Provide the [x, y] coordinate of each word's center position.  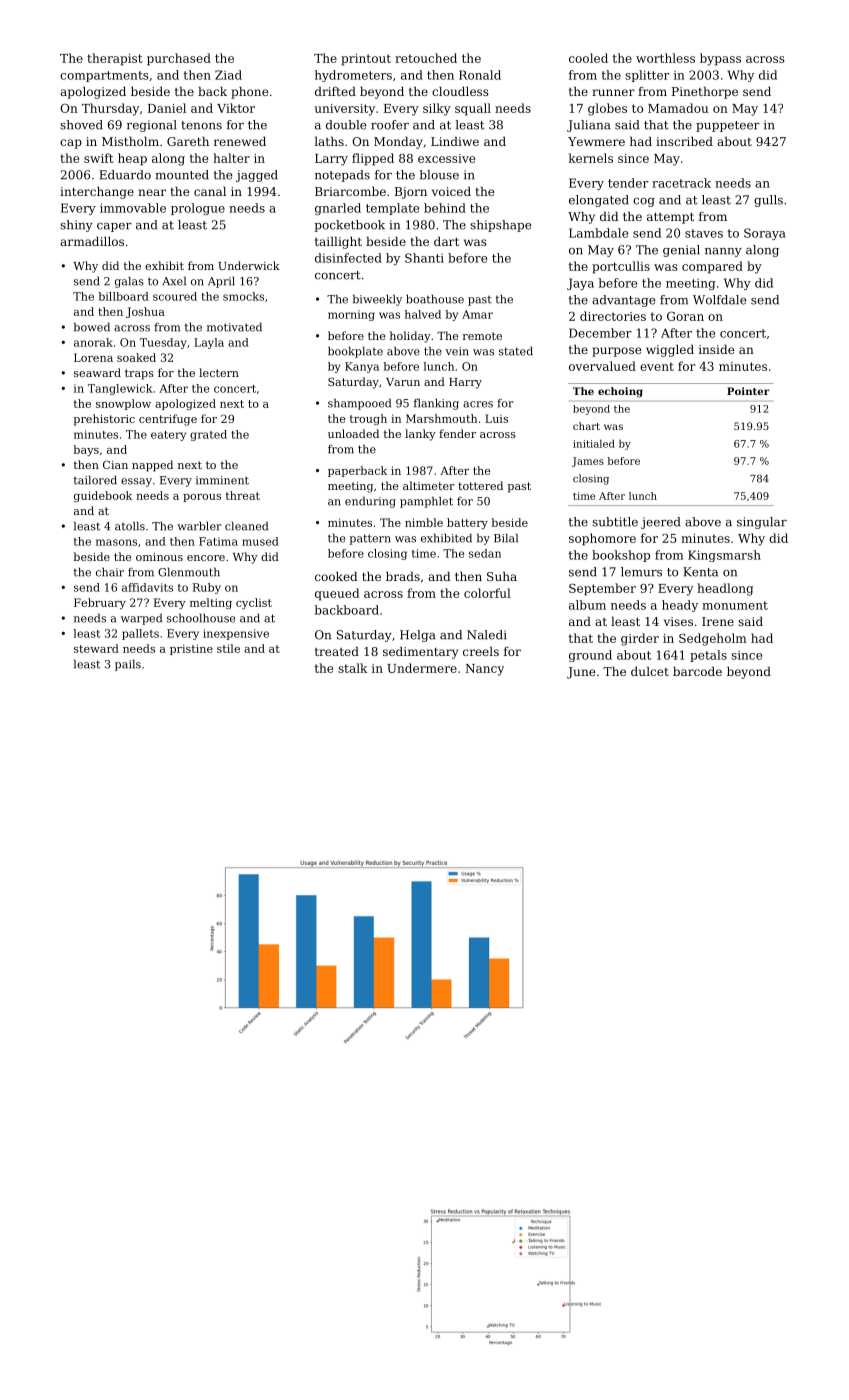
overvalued [602, 366]
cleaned [246, 526]
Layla [209, 343]
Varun [403, 382]
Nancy [484, 670]
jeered [661, 523]
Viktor [236, 108]
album [587, 605]
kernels [591, 158]
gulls [768, 201]
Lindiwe [455, 141]
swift [99, 158]
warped [141, 619]
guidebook [103, 496]
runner [613, 92]
